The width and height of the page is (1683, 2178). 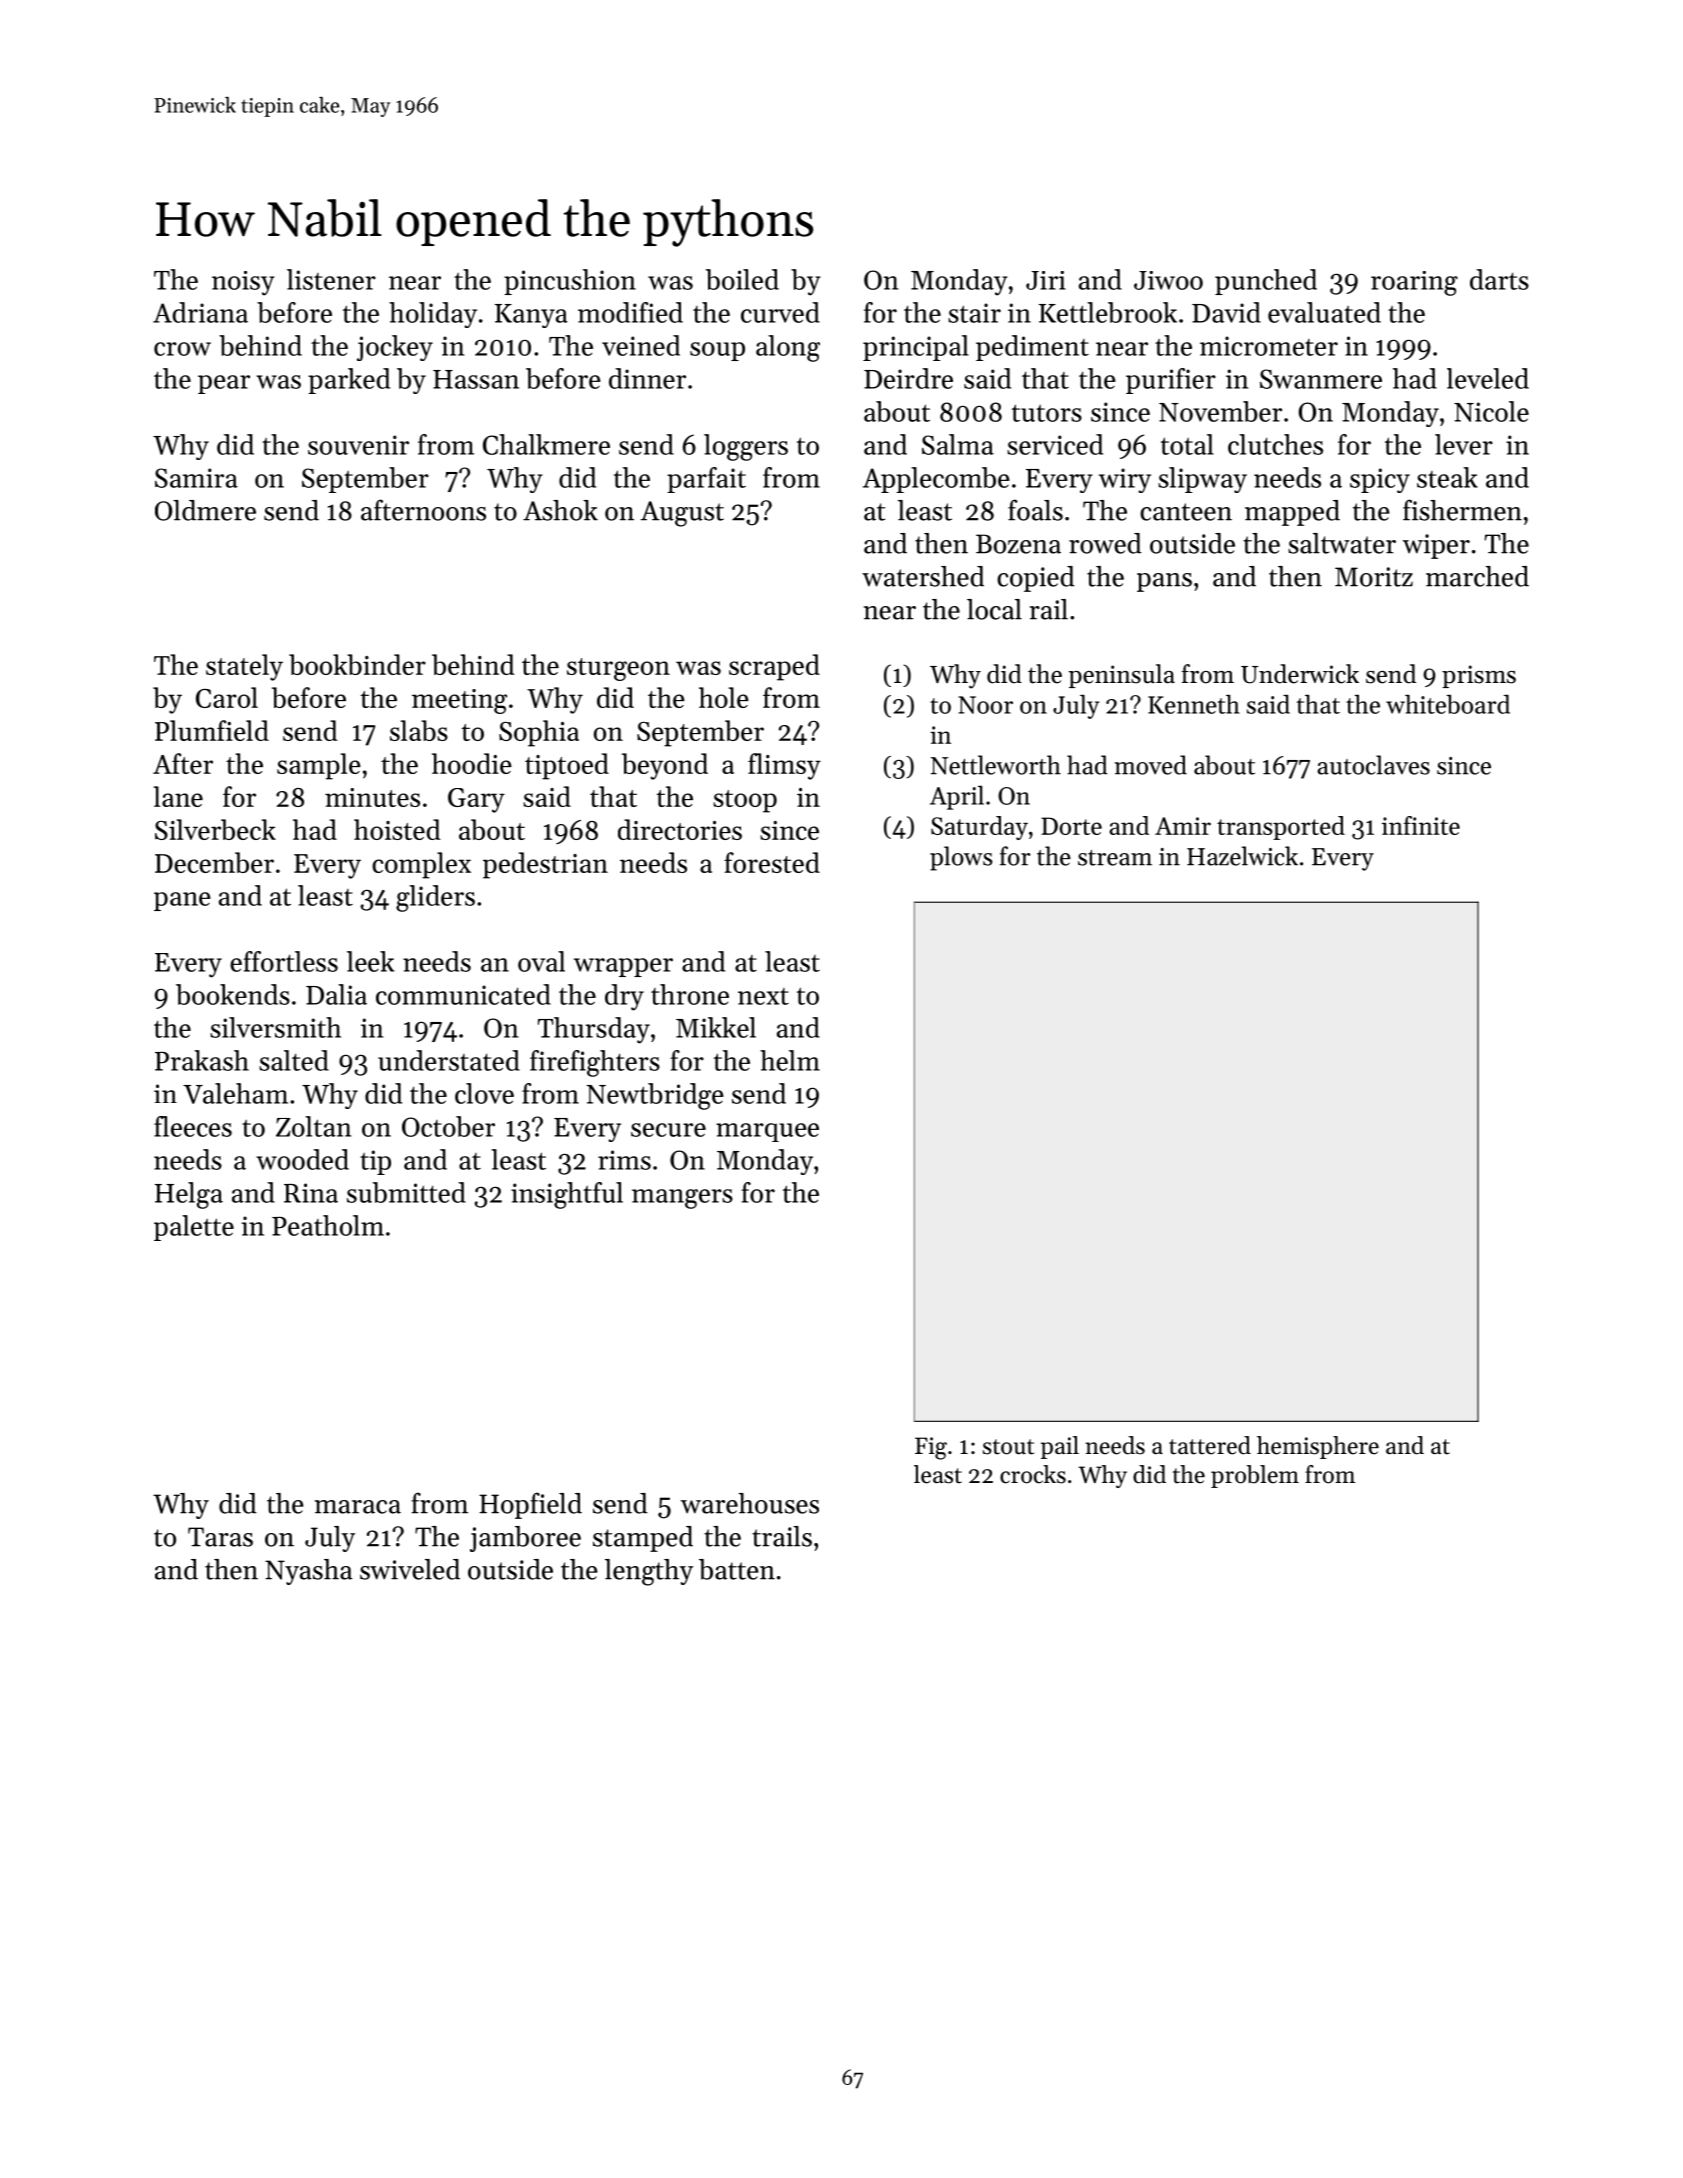 What do you see at coordinates (936, 480) in the page?
I see `Applecombe` at bounding box center [936, 480].
